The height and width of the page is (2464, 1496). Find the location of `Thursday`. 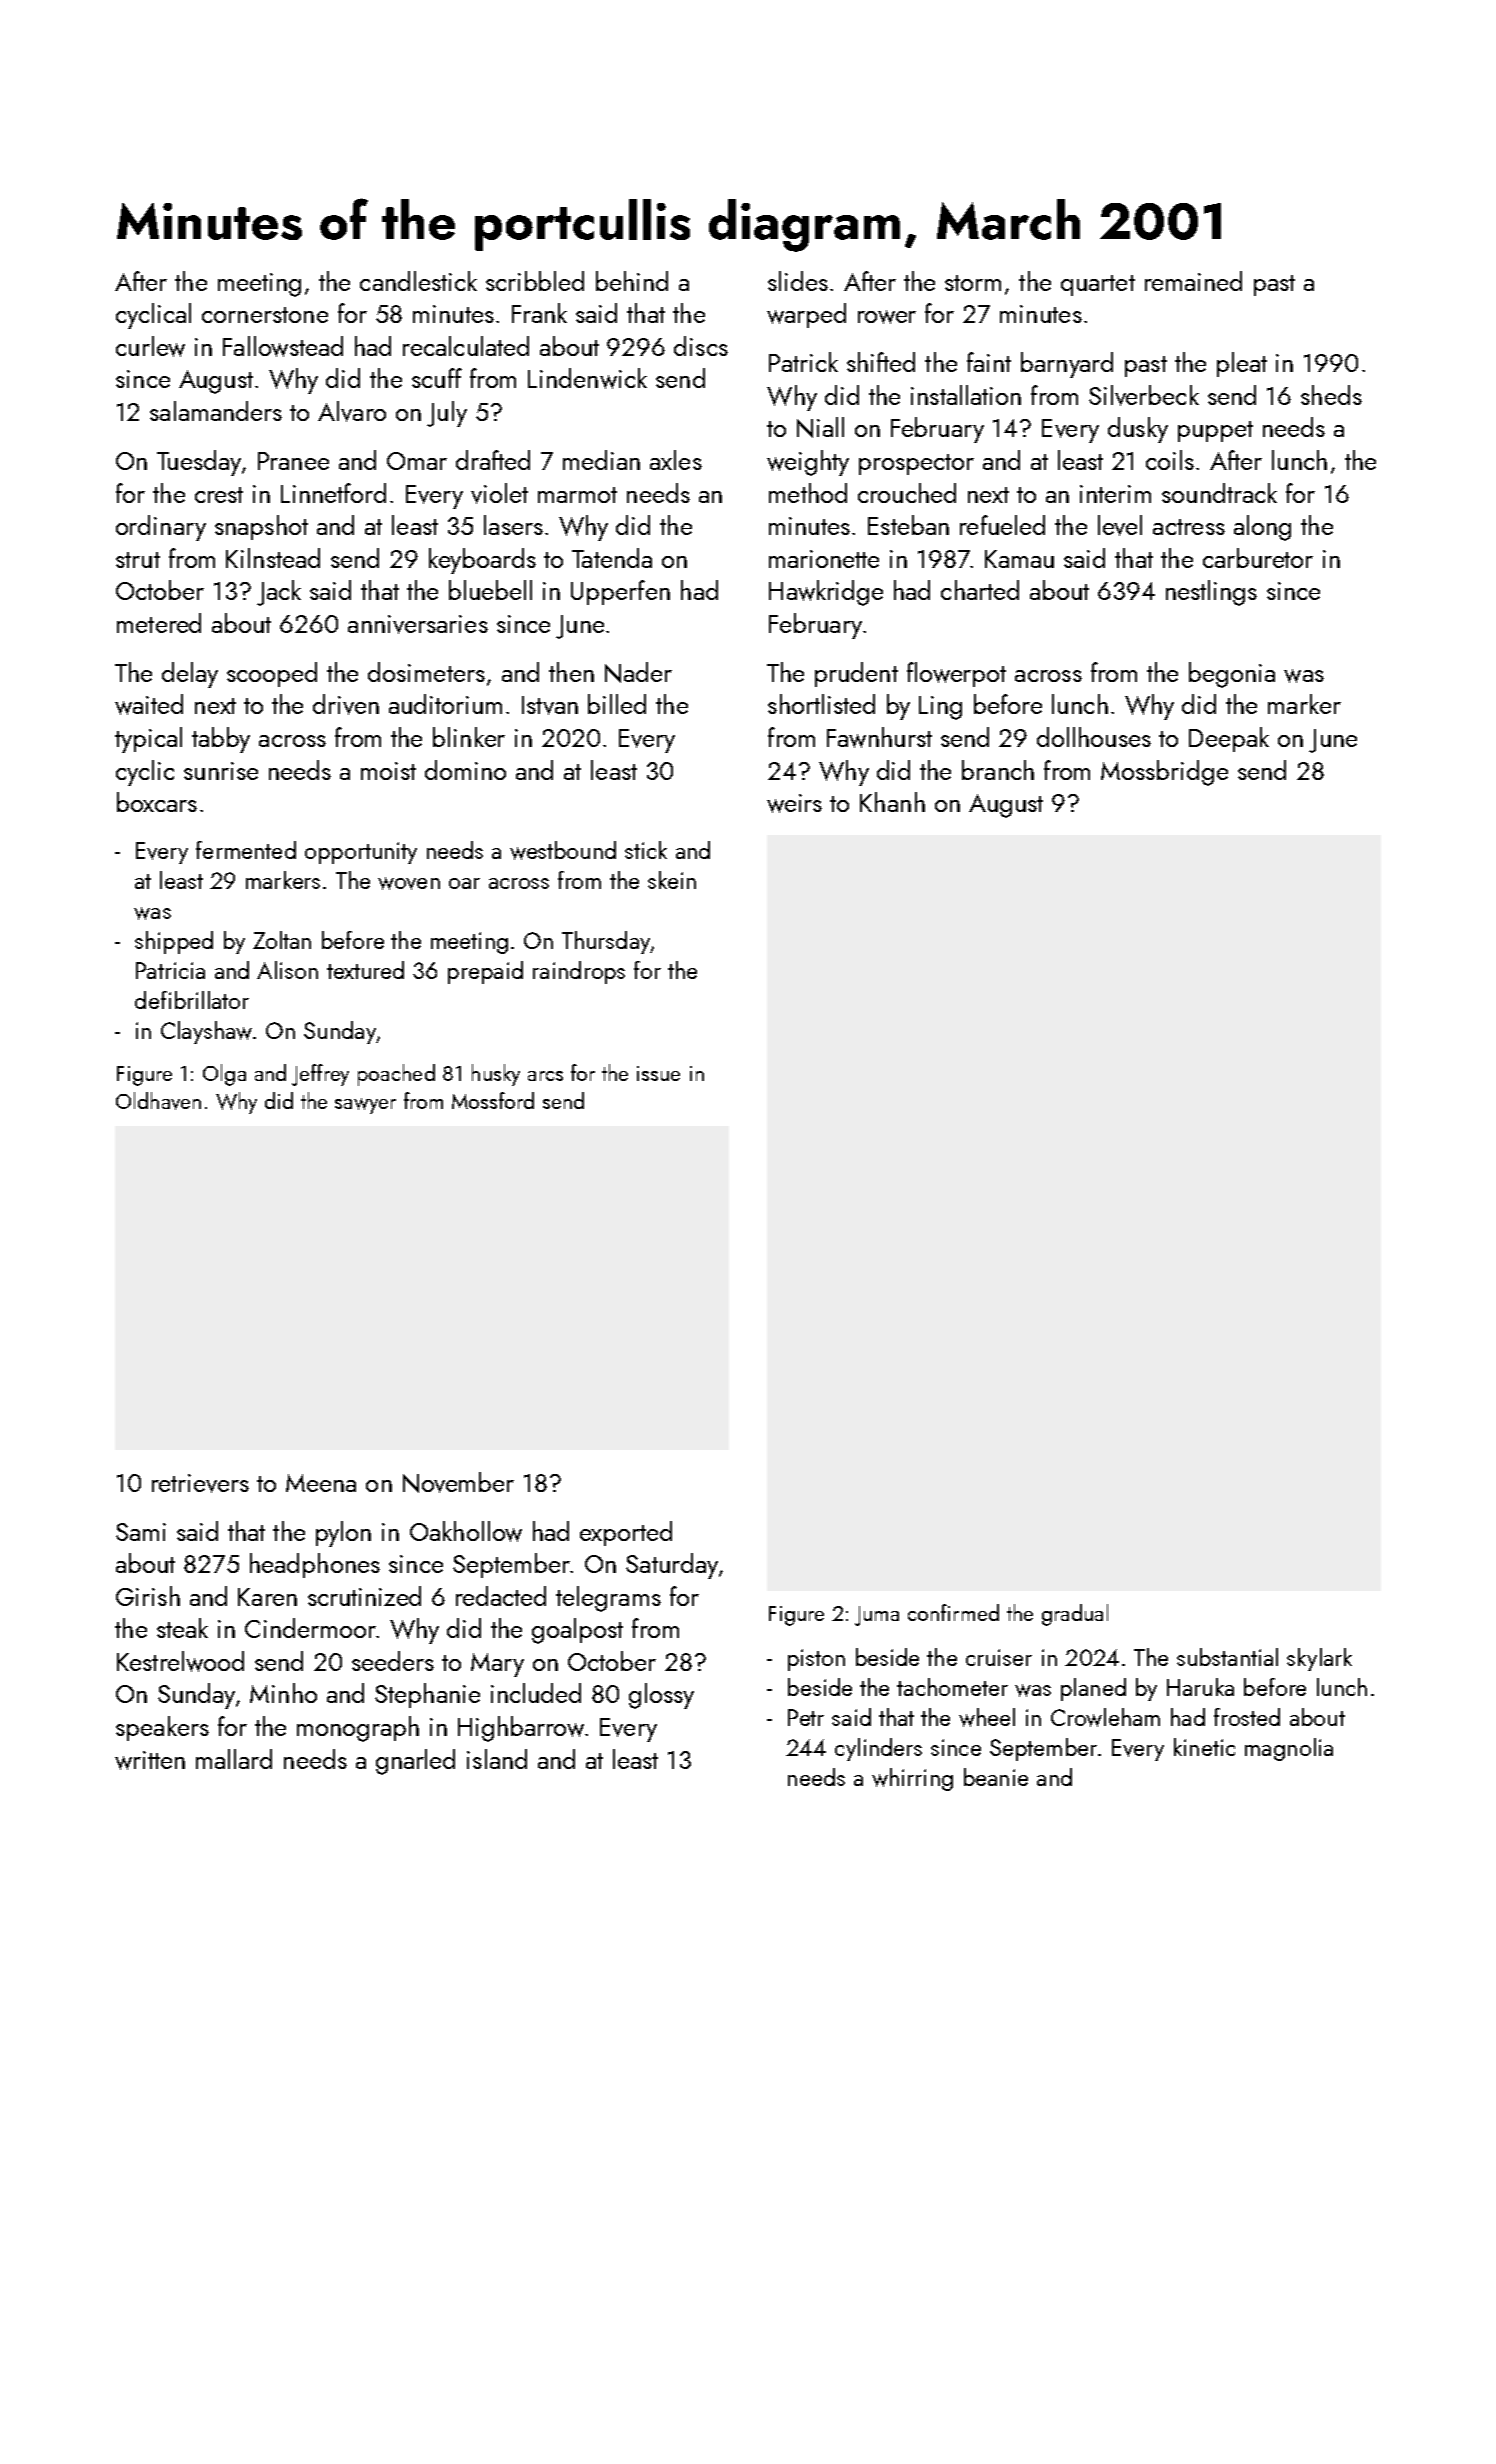

Thursday is located at coordinates (606, 942).
